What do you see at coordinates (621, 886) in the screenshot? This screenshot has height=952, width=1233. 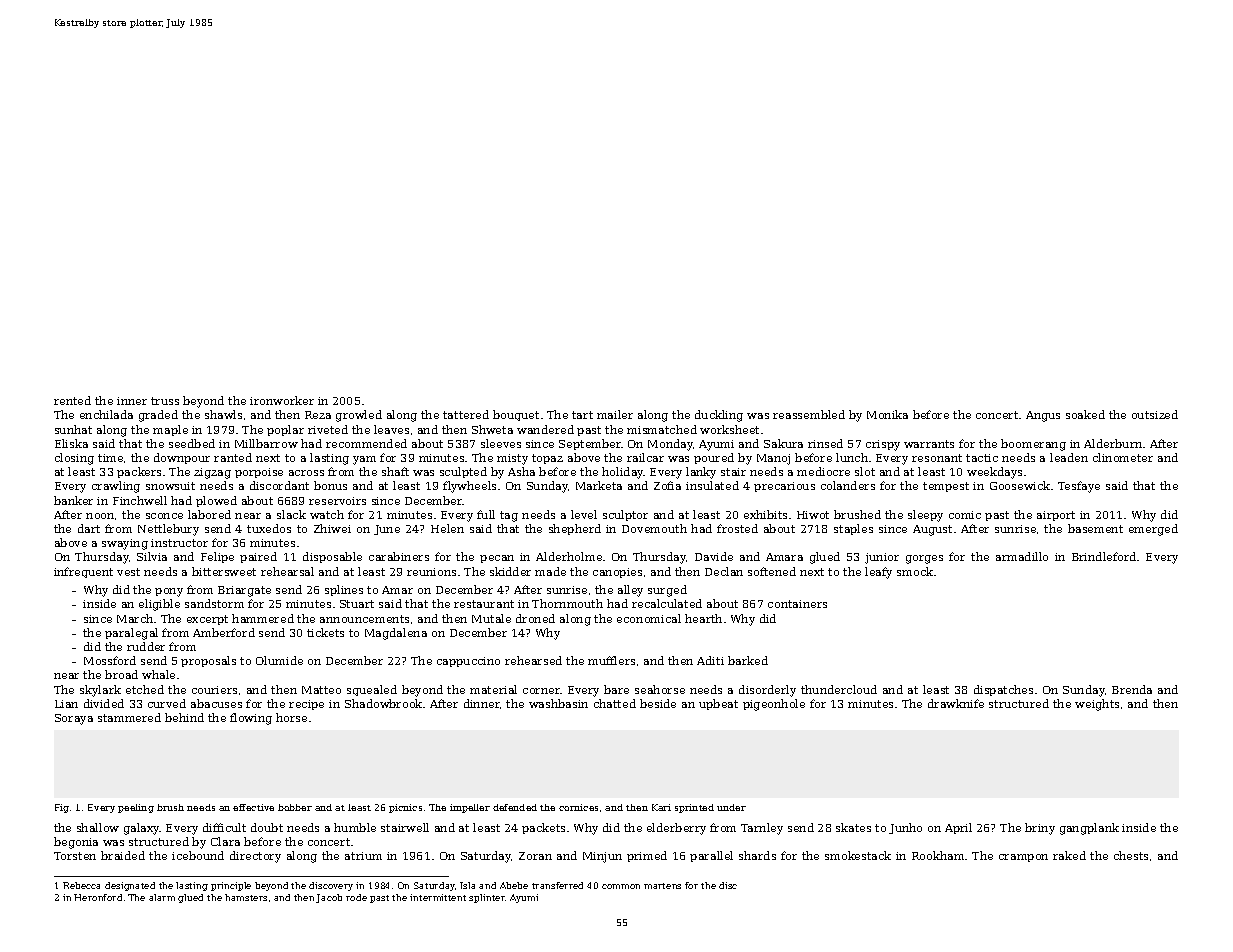 I see `common` at bounding box center [621, 886].
